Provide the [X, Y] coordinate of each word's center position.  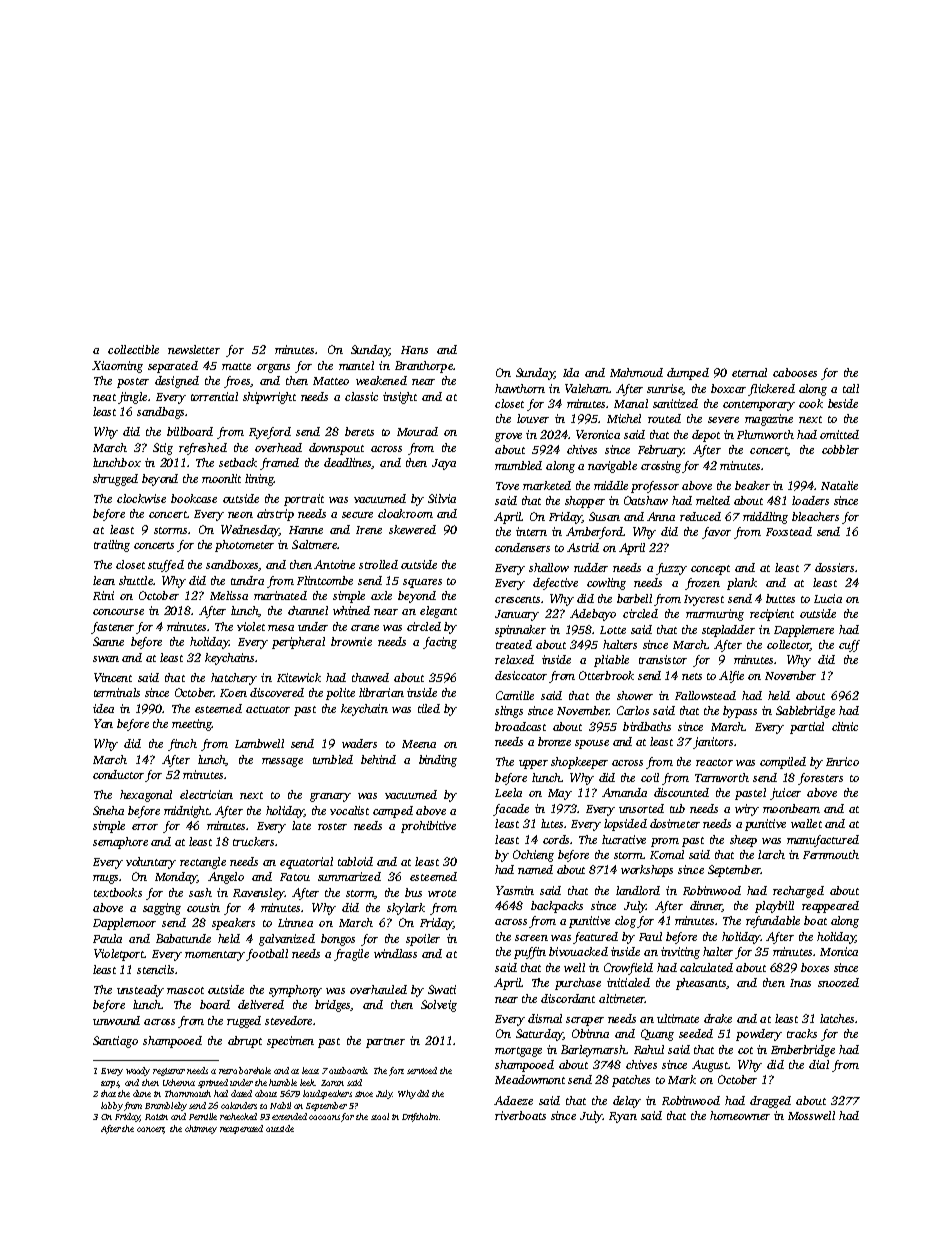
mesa [281, 628]
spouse [592, 744]
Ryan [623, 1117]
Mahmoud [636, 372]
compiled [783, 763]
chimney [201, 1129]
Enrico [842, 761]
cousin [203, 907]
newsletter [194, 349]
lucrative [624, 839]
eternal [749, 372]
